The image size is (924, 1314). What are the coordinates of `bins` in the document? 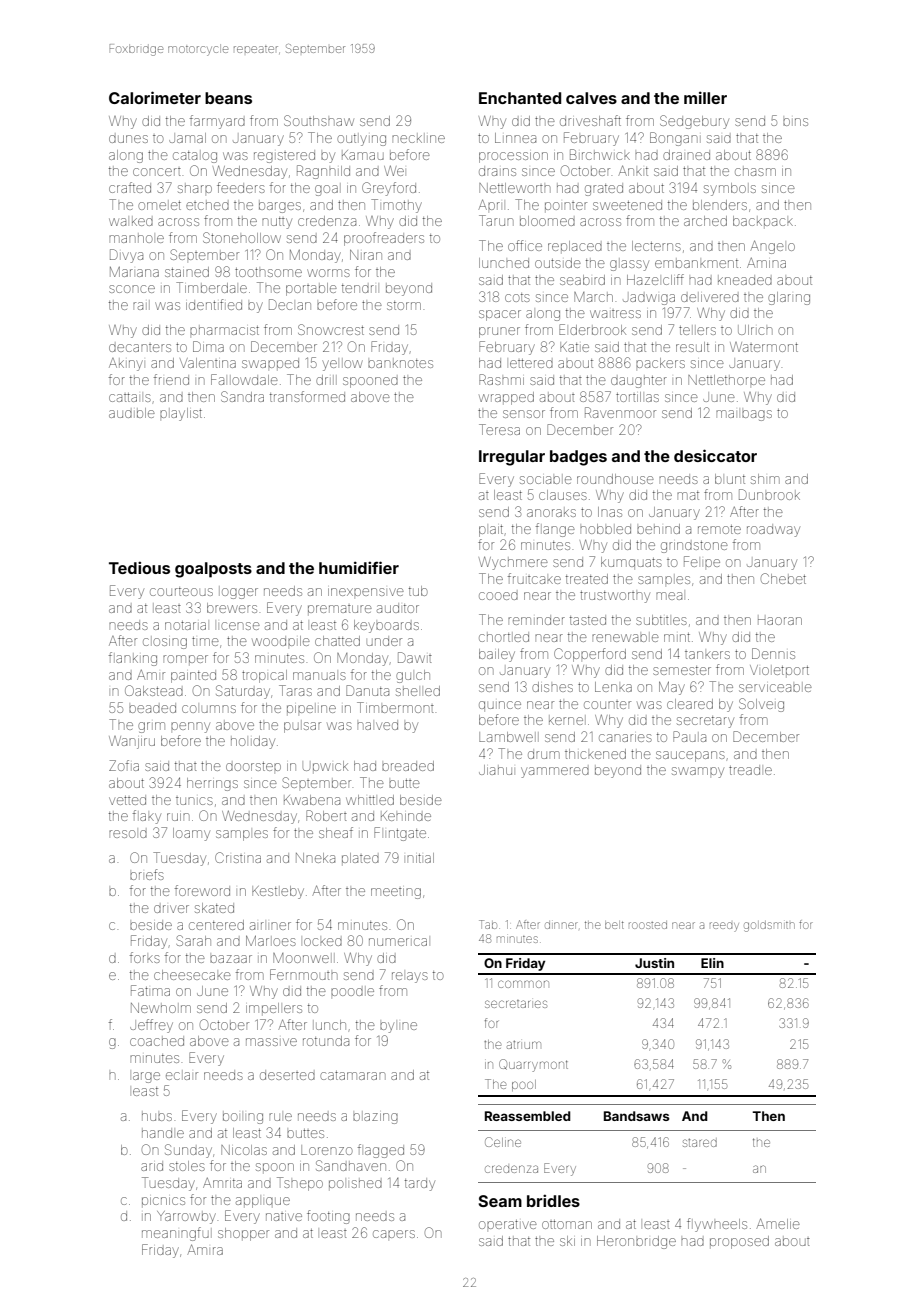 It's located at (795, 122).
